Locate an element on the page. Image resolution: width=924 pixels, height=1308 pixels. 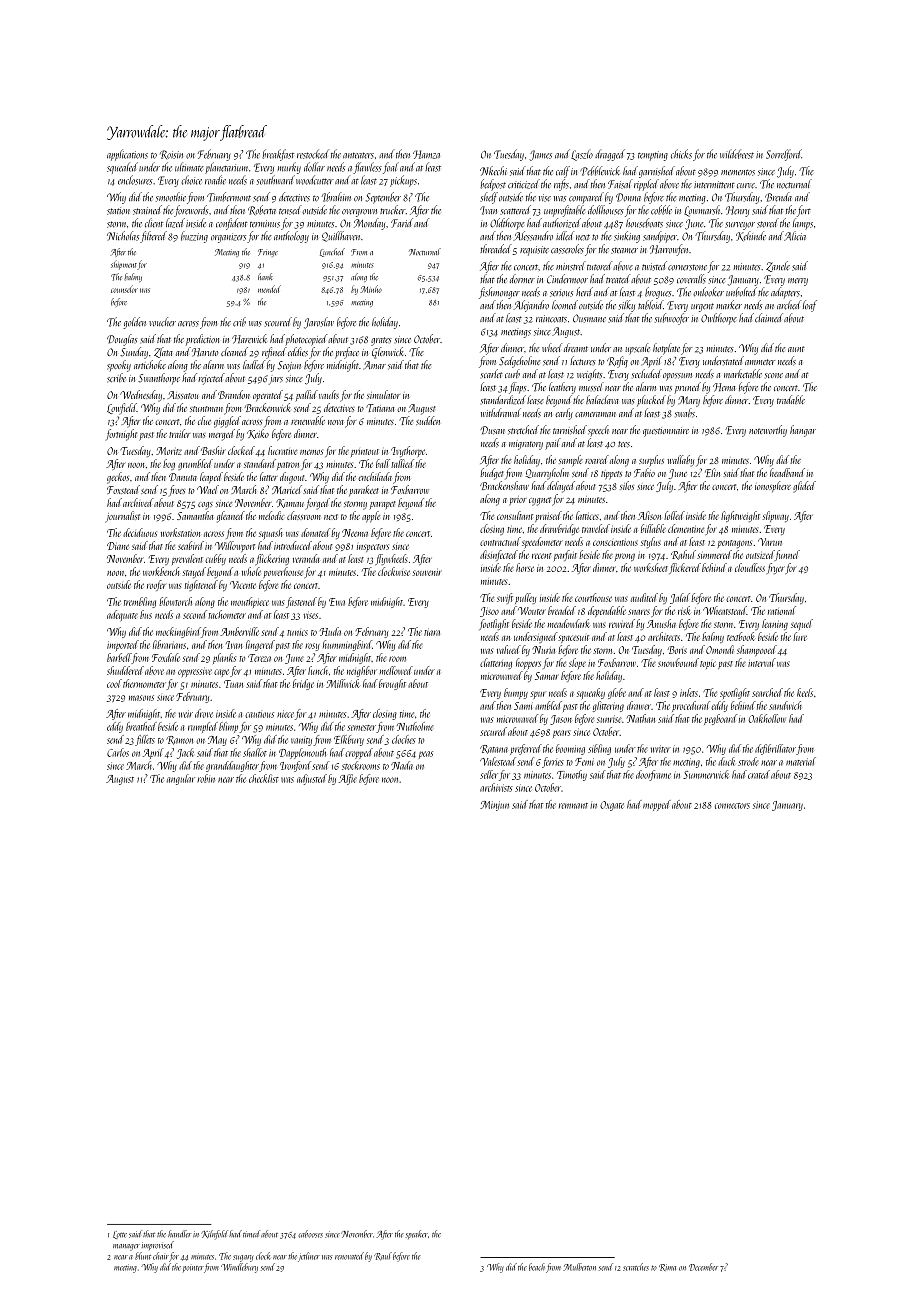
confident is located at coordinates (232, 224).
